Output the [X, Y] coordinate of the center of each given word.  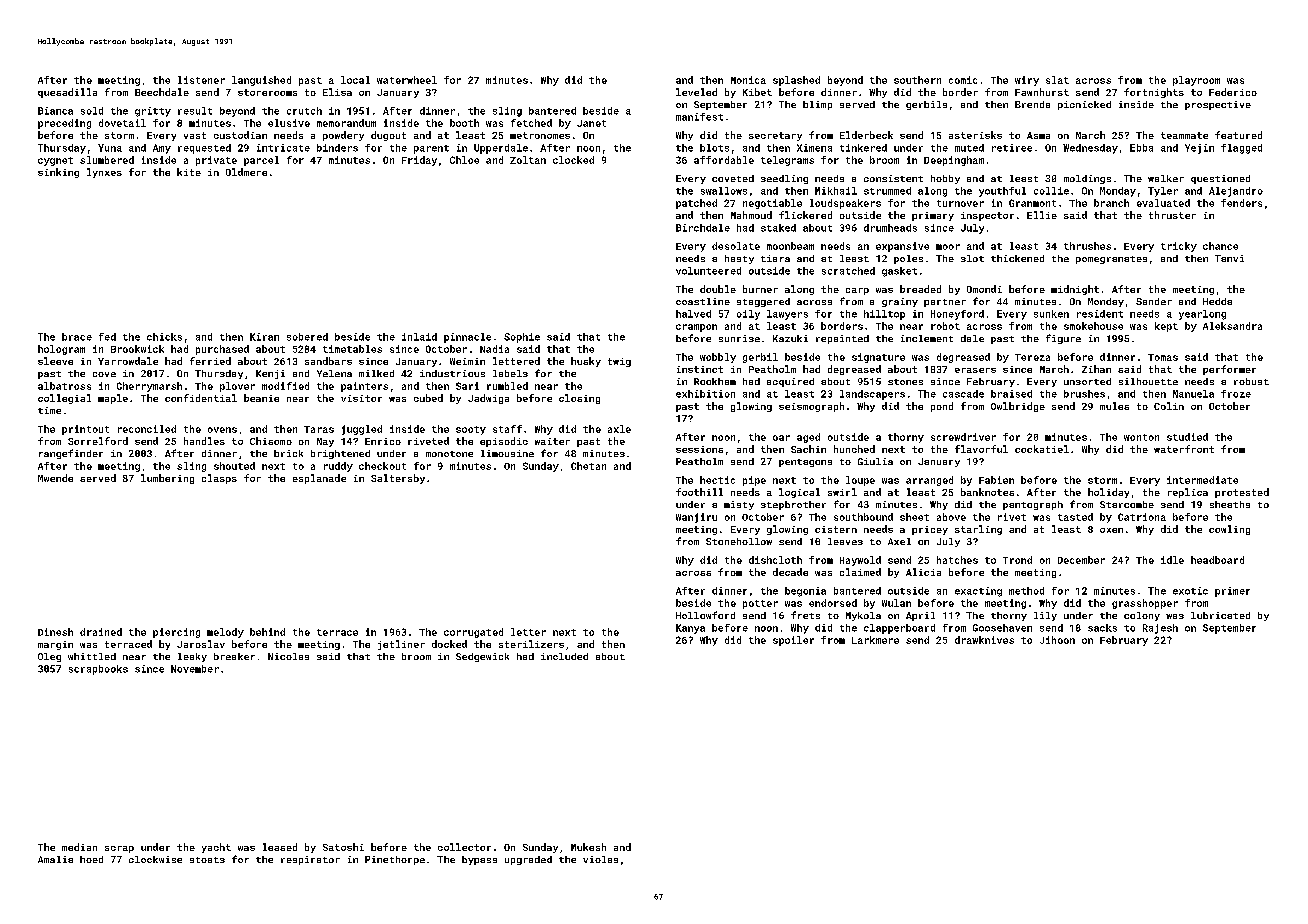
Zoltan [528, 160]
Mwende [55, 478]
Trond [1017, 560]
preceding [64, 124]
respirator [310, 860]
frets [805, 615]
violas [600, 859]
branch [1111, 203]
